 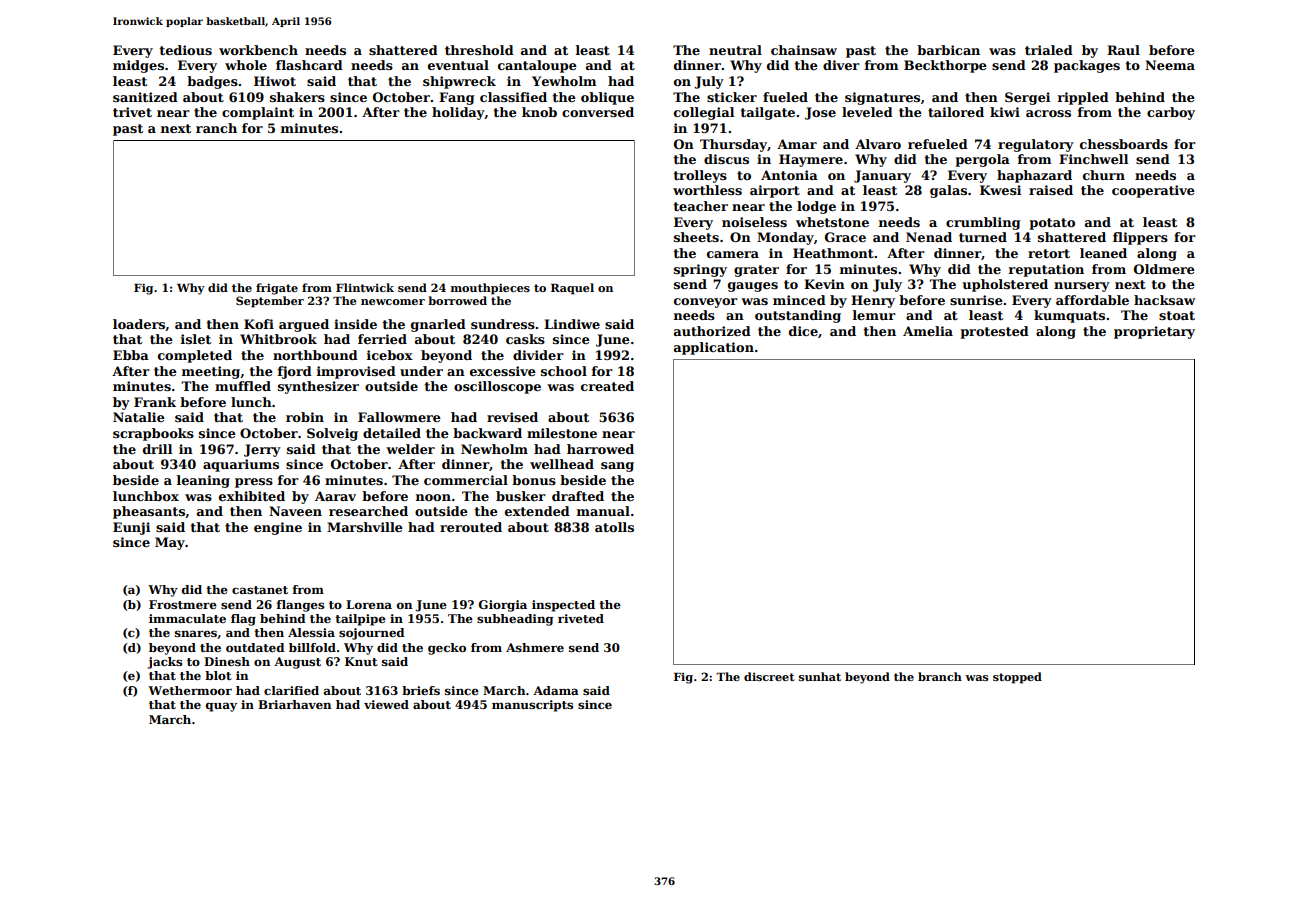 What do you see at coordinates (1005, 112) in the page?
I see `kiwi` at bounding box center [1005, 112].
